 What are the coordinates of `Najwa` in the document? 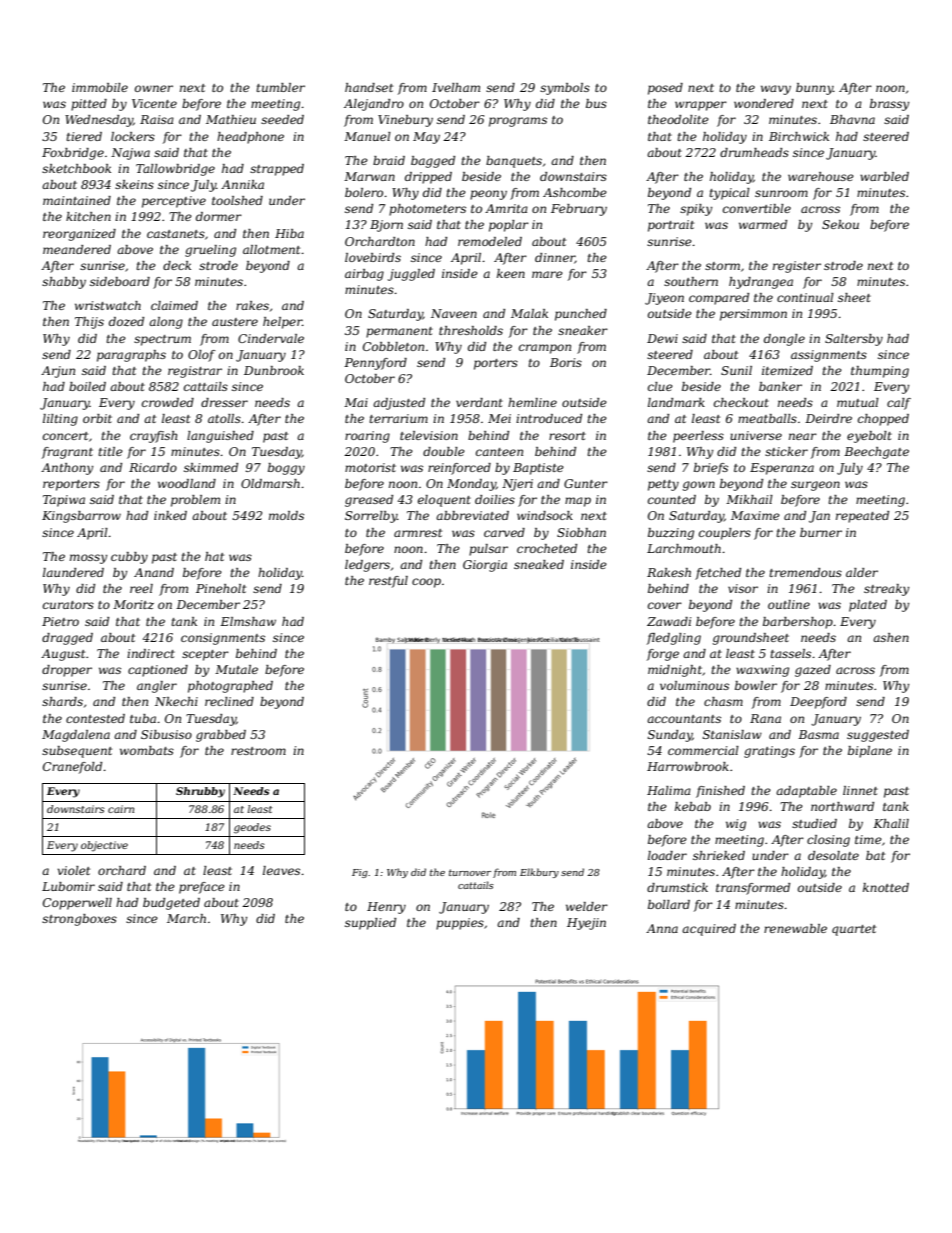 It's located at (130, 154).
